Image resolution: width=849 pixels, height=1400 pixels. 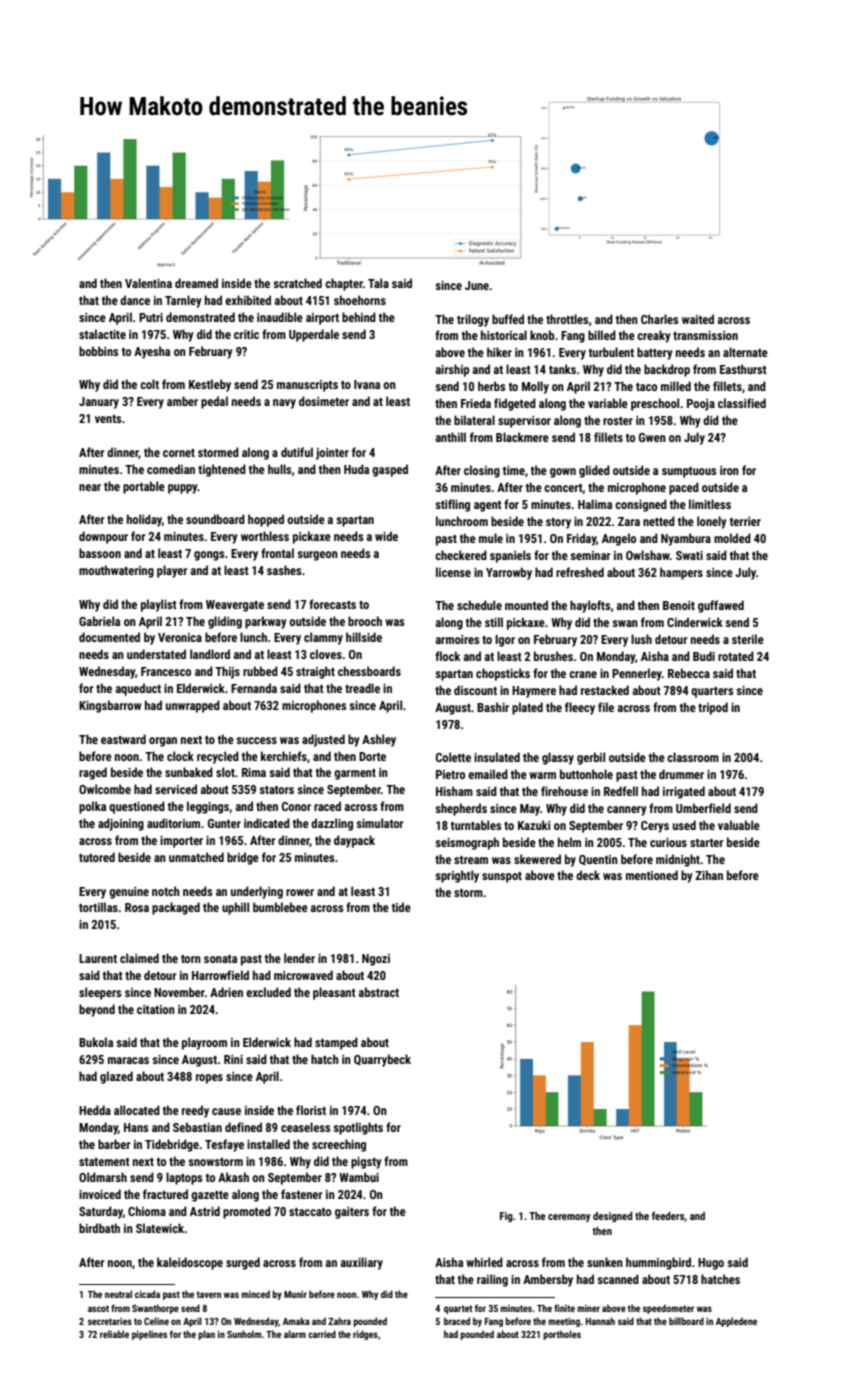 What do you see at coordinates (99, 1228) in the screenshot?
I see `birdbath` at bounding box center [99, 1228].
